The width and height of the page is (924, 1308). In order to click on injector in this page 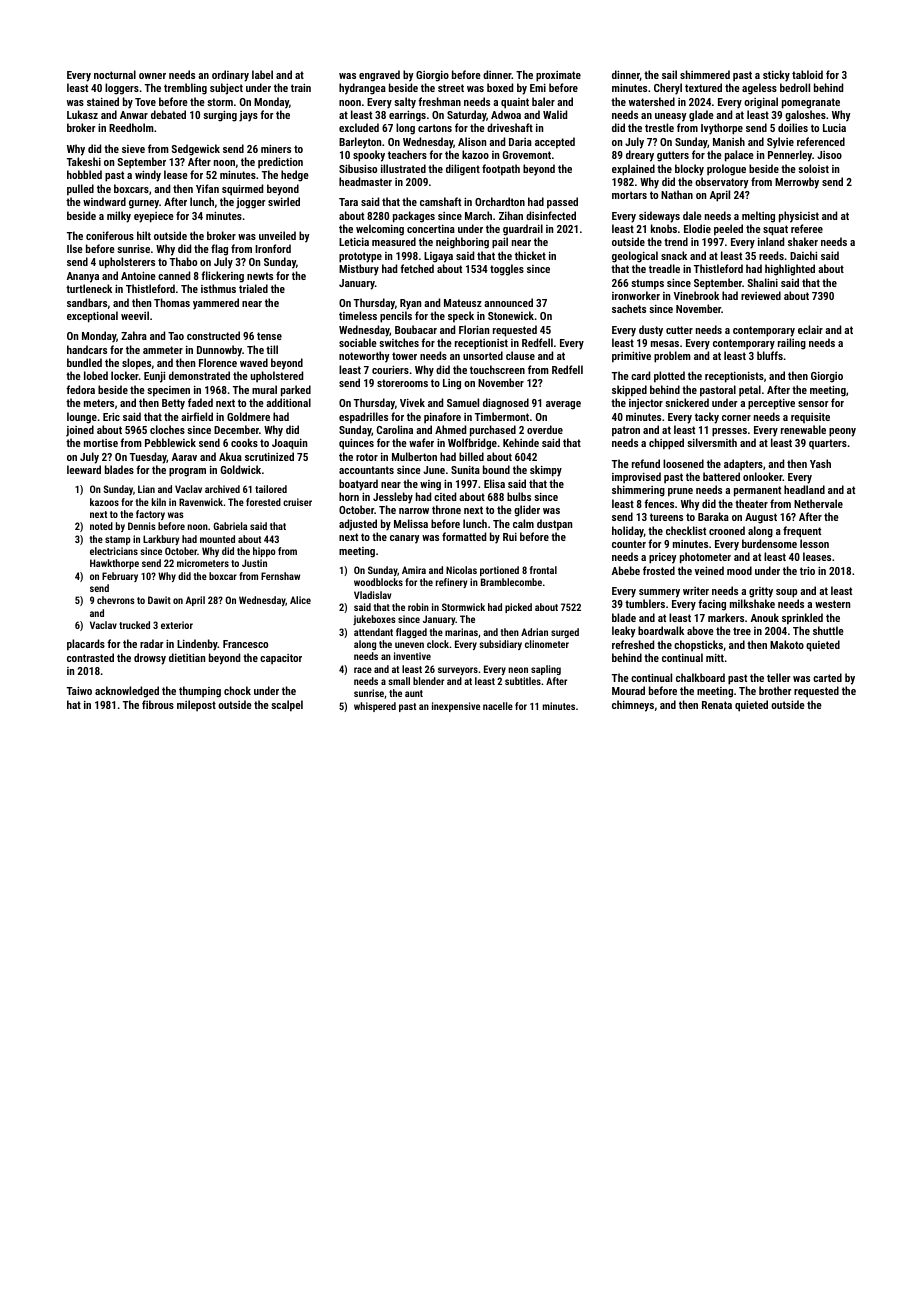, I will do `click(646, 404)`.
